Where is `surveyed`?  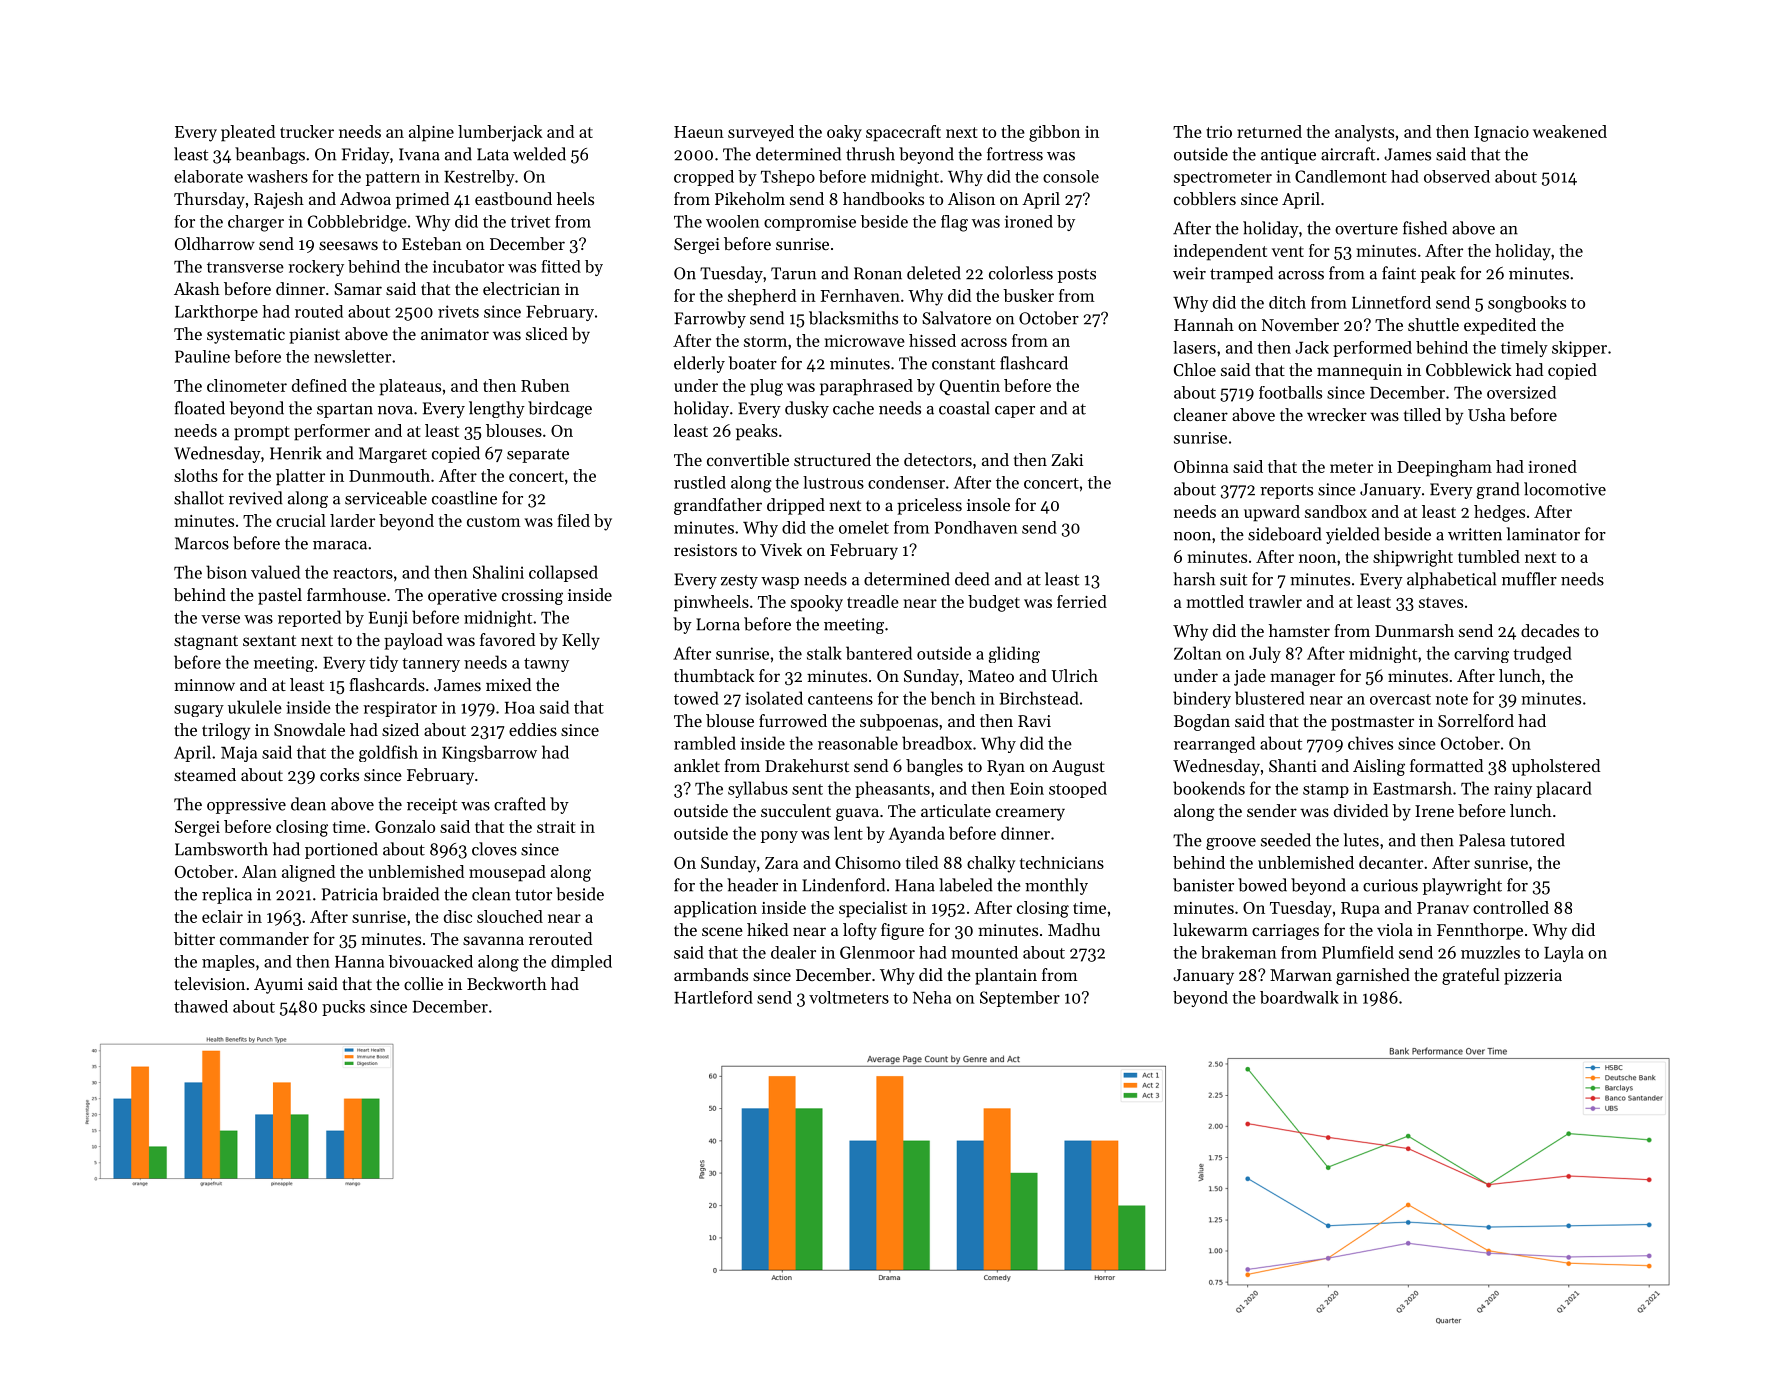
surveyed is located at coordinates (761, 133).
